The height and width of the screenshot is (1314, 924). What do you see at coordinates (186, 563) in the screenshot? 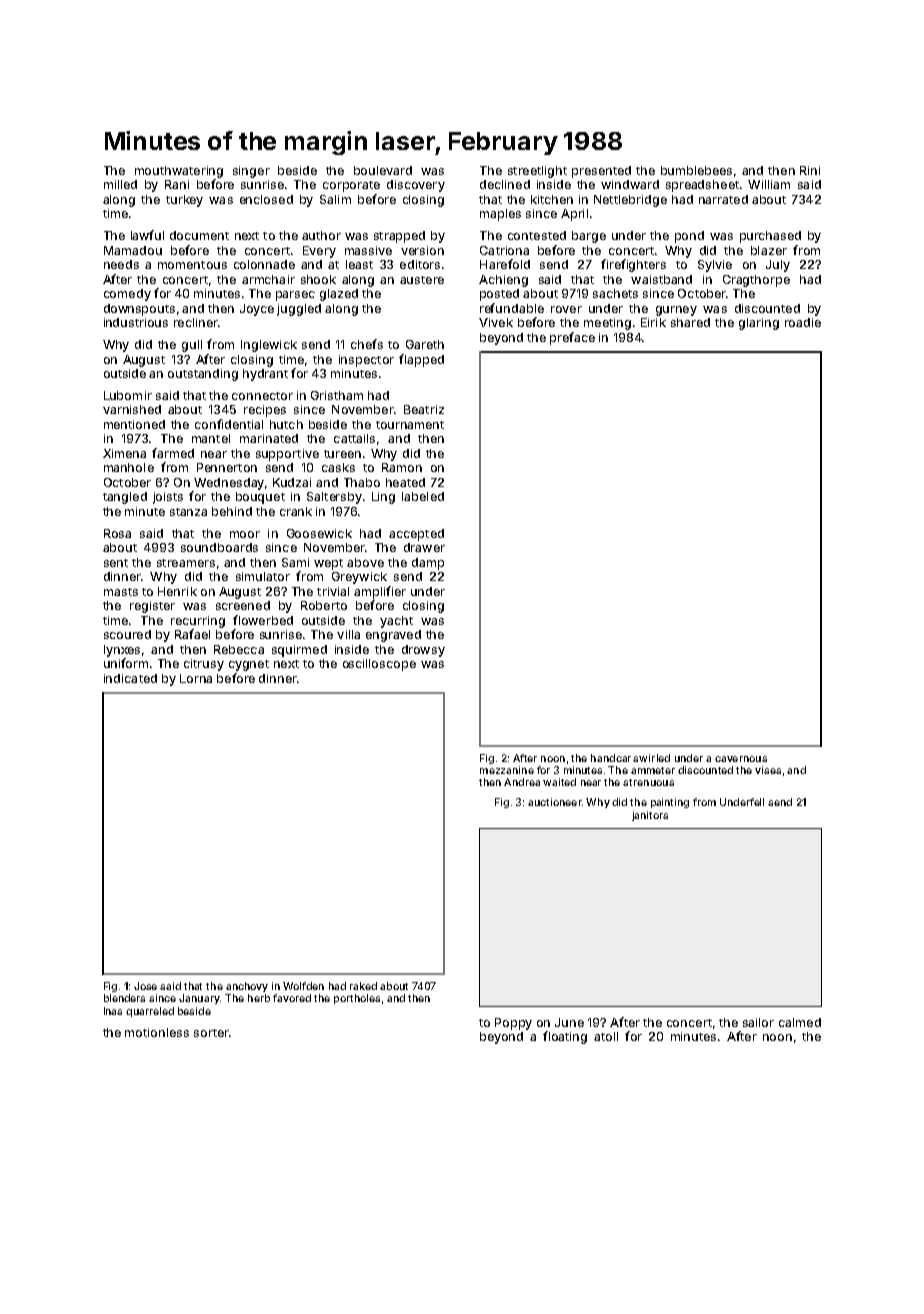
I see `streamers` at bounding box center [186, 563].
